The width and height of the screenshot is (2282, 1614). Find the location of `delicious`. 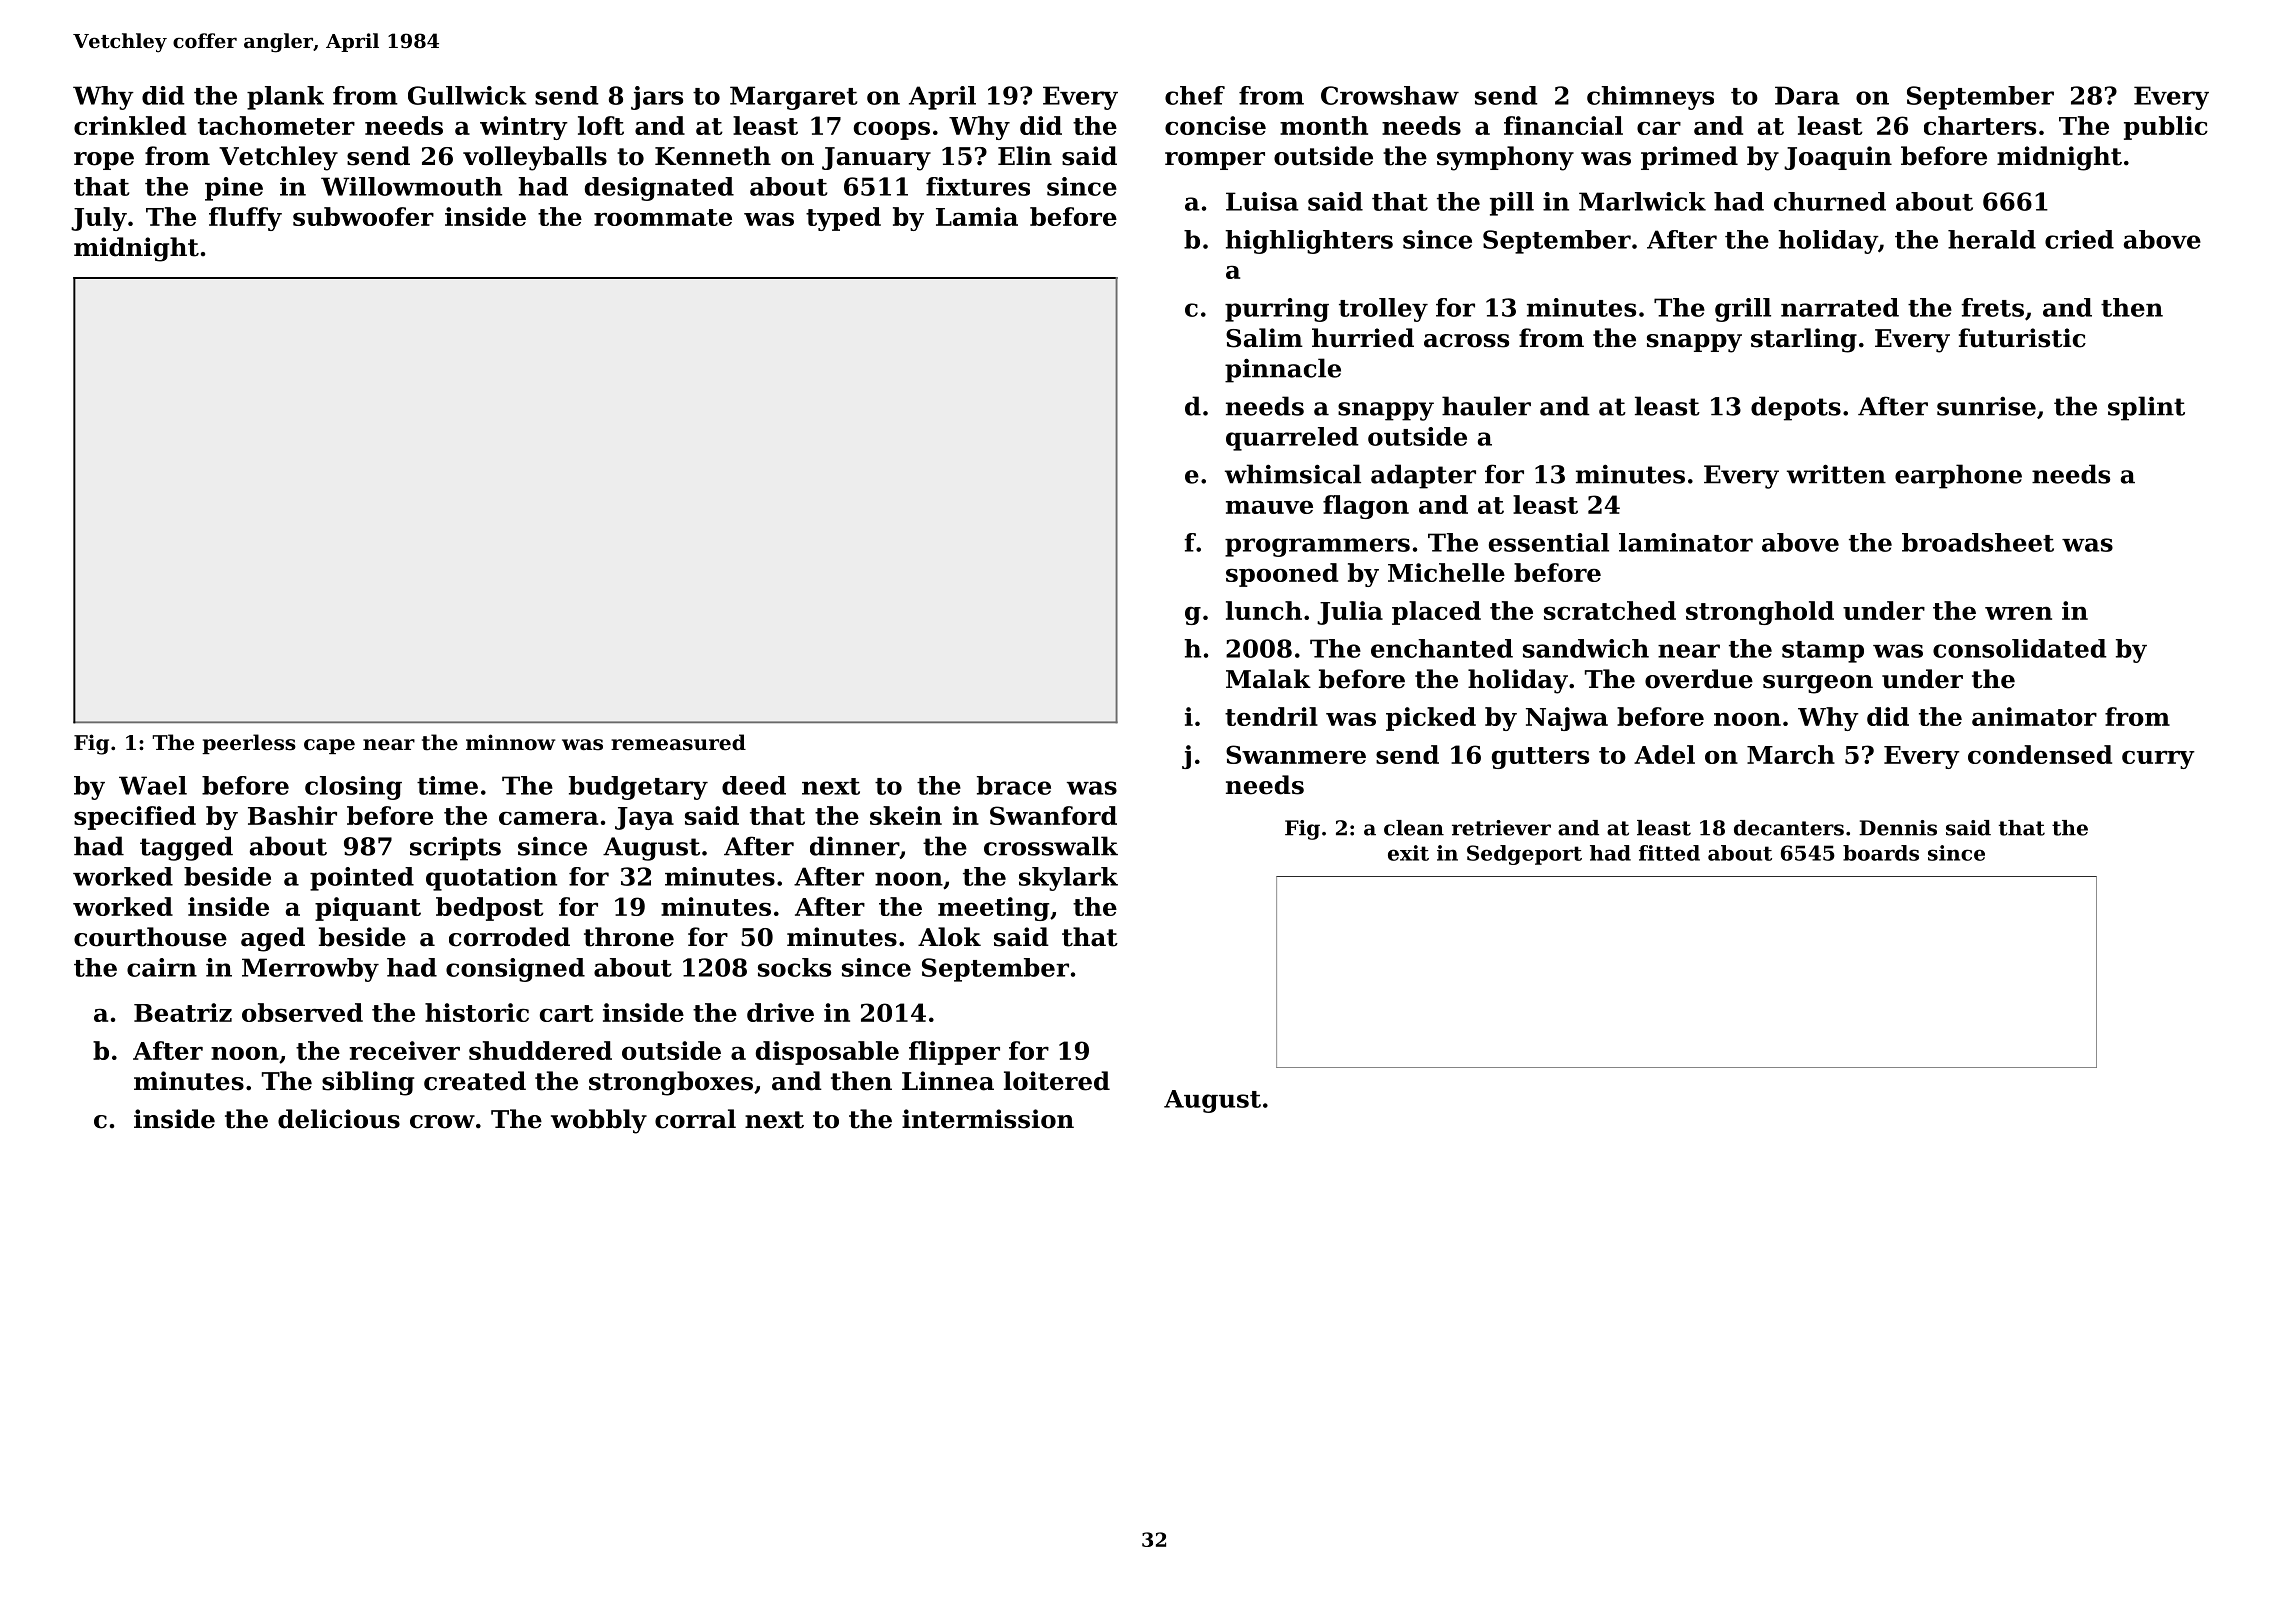

delicious is located at coordinates (339, 1119).
